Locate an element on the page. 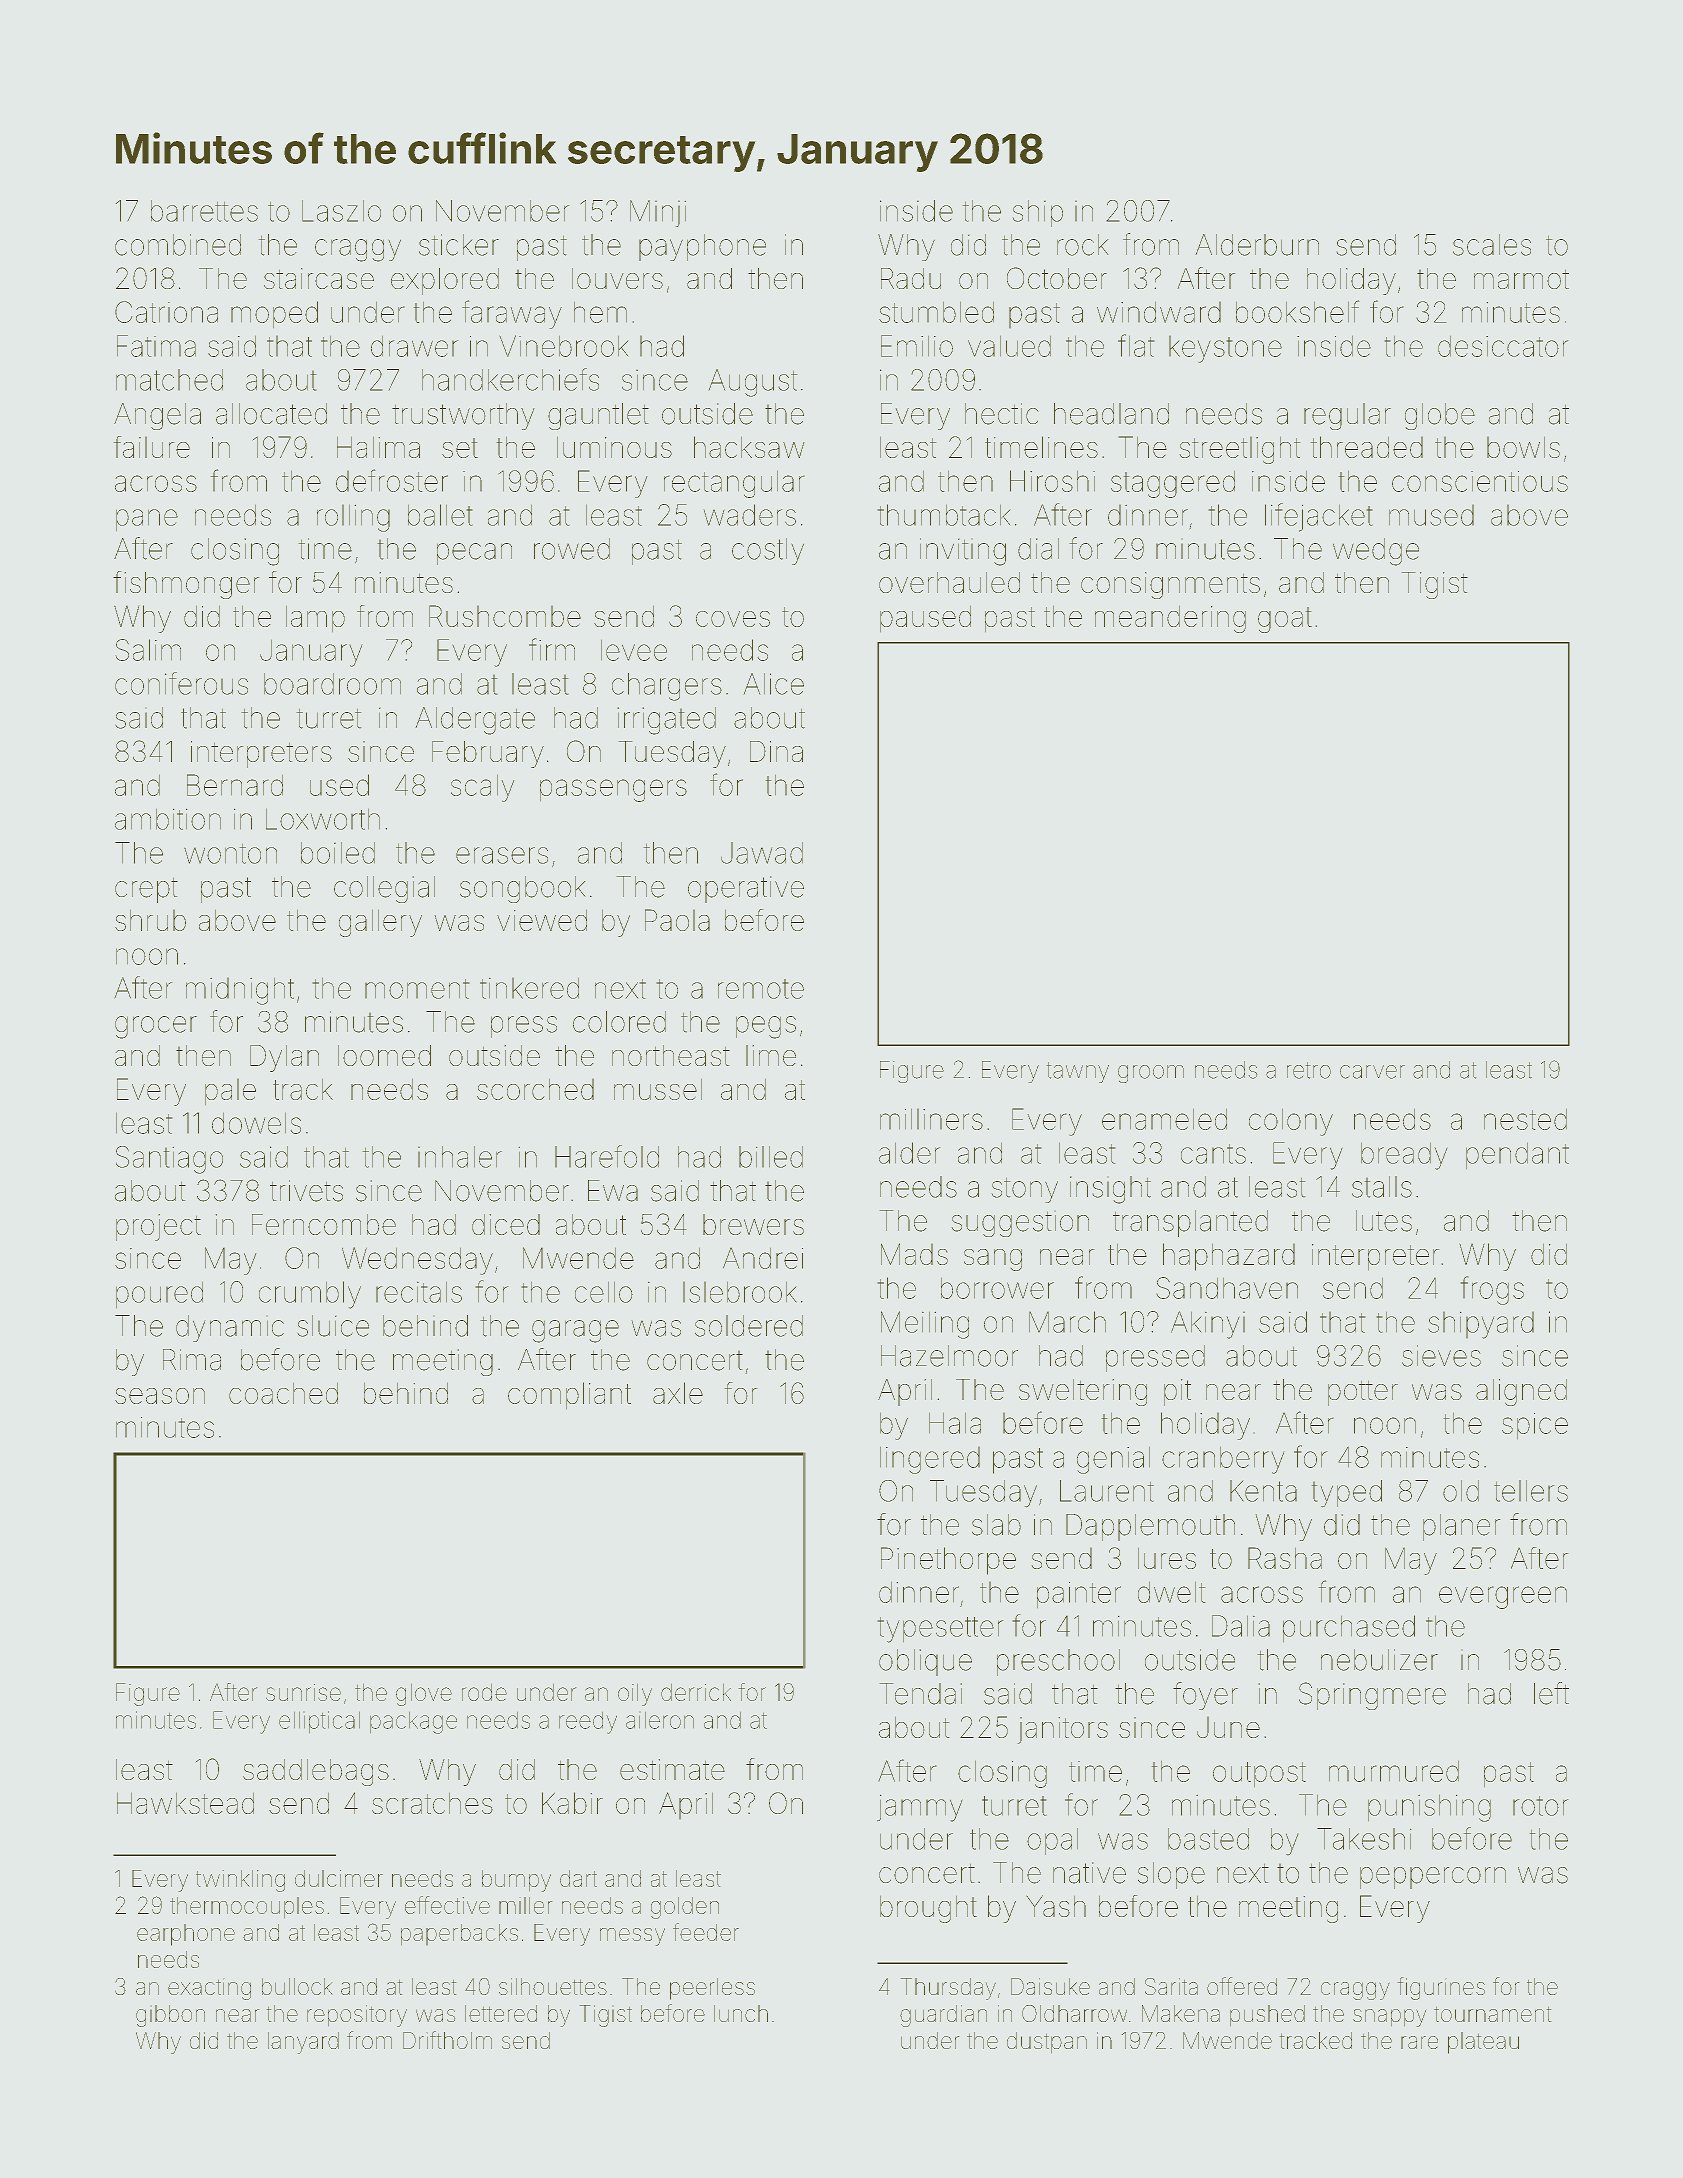 This page has height=2178, width=1683. lunch is located at coordinates (741, 2013).
